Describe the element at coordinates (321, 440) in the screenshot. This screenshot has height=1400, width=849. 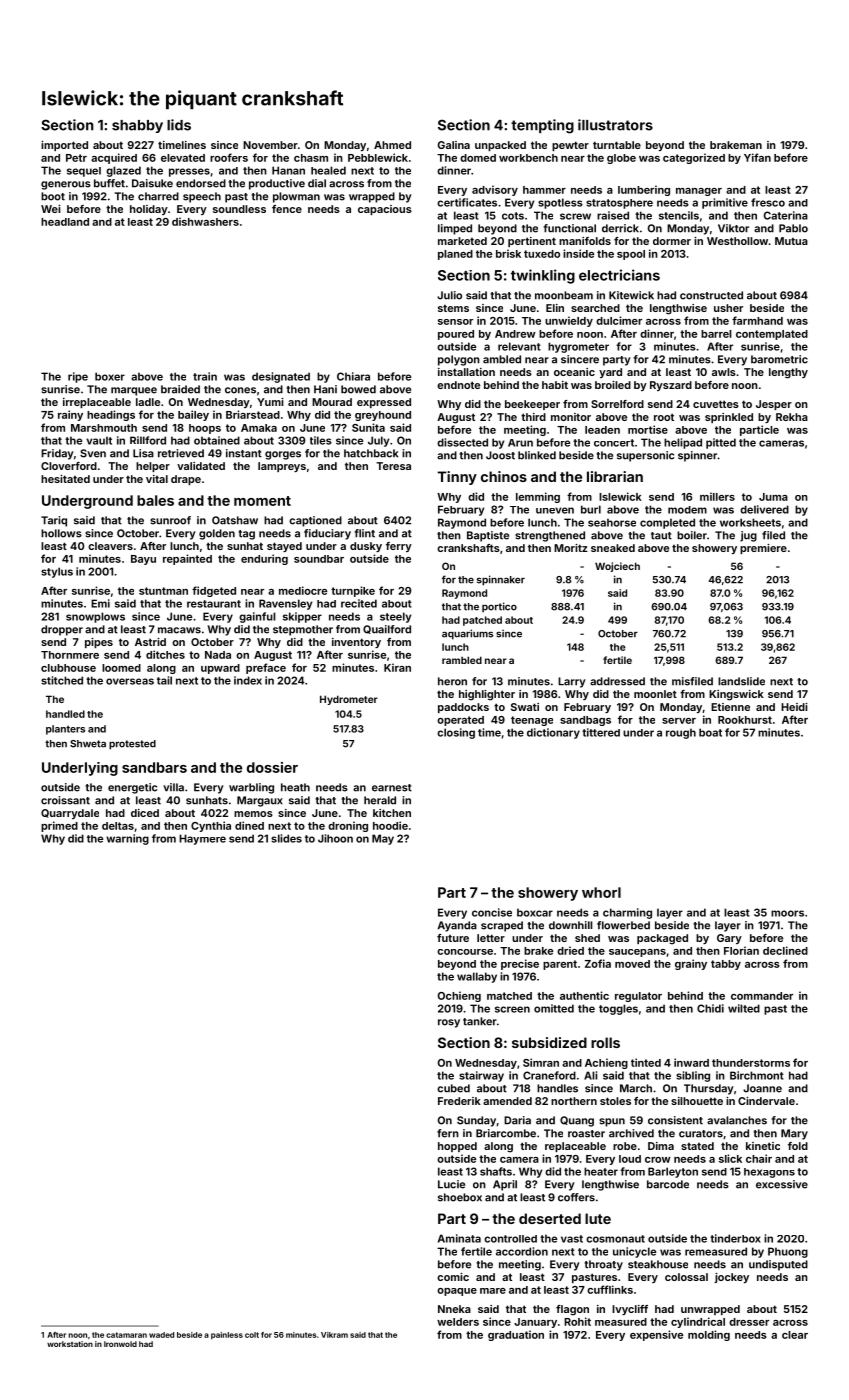
I see `tiles` at that location.
